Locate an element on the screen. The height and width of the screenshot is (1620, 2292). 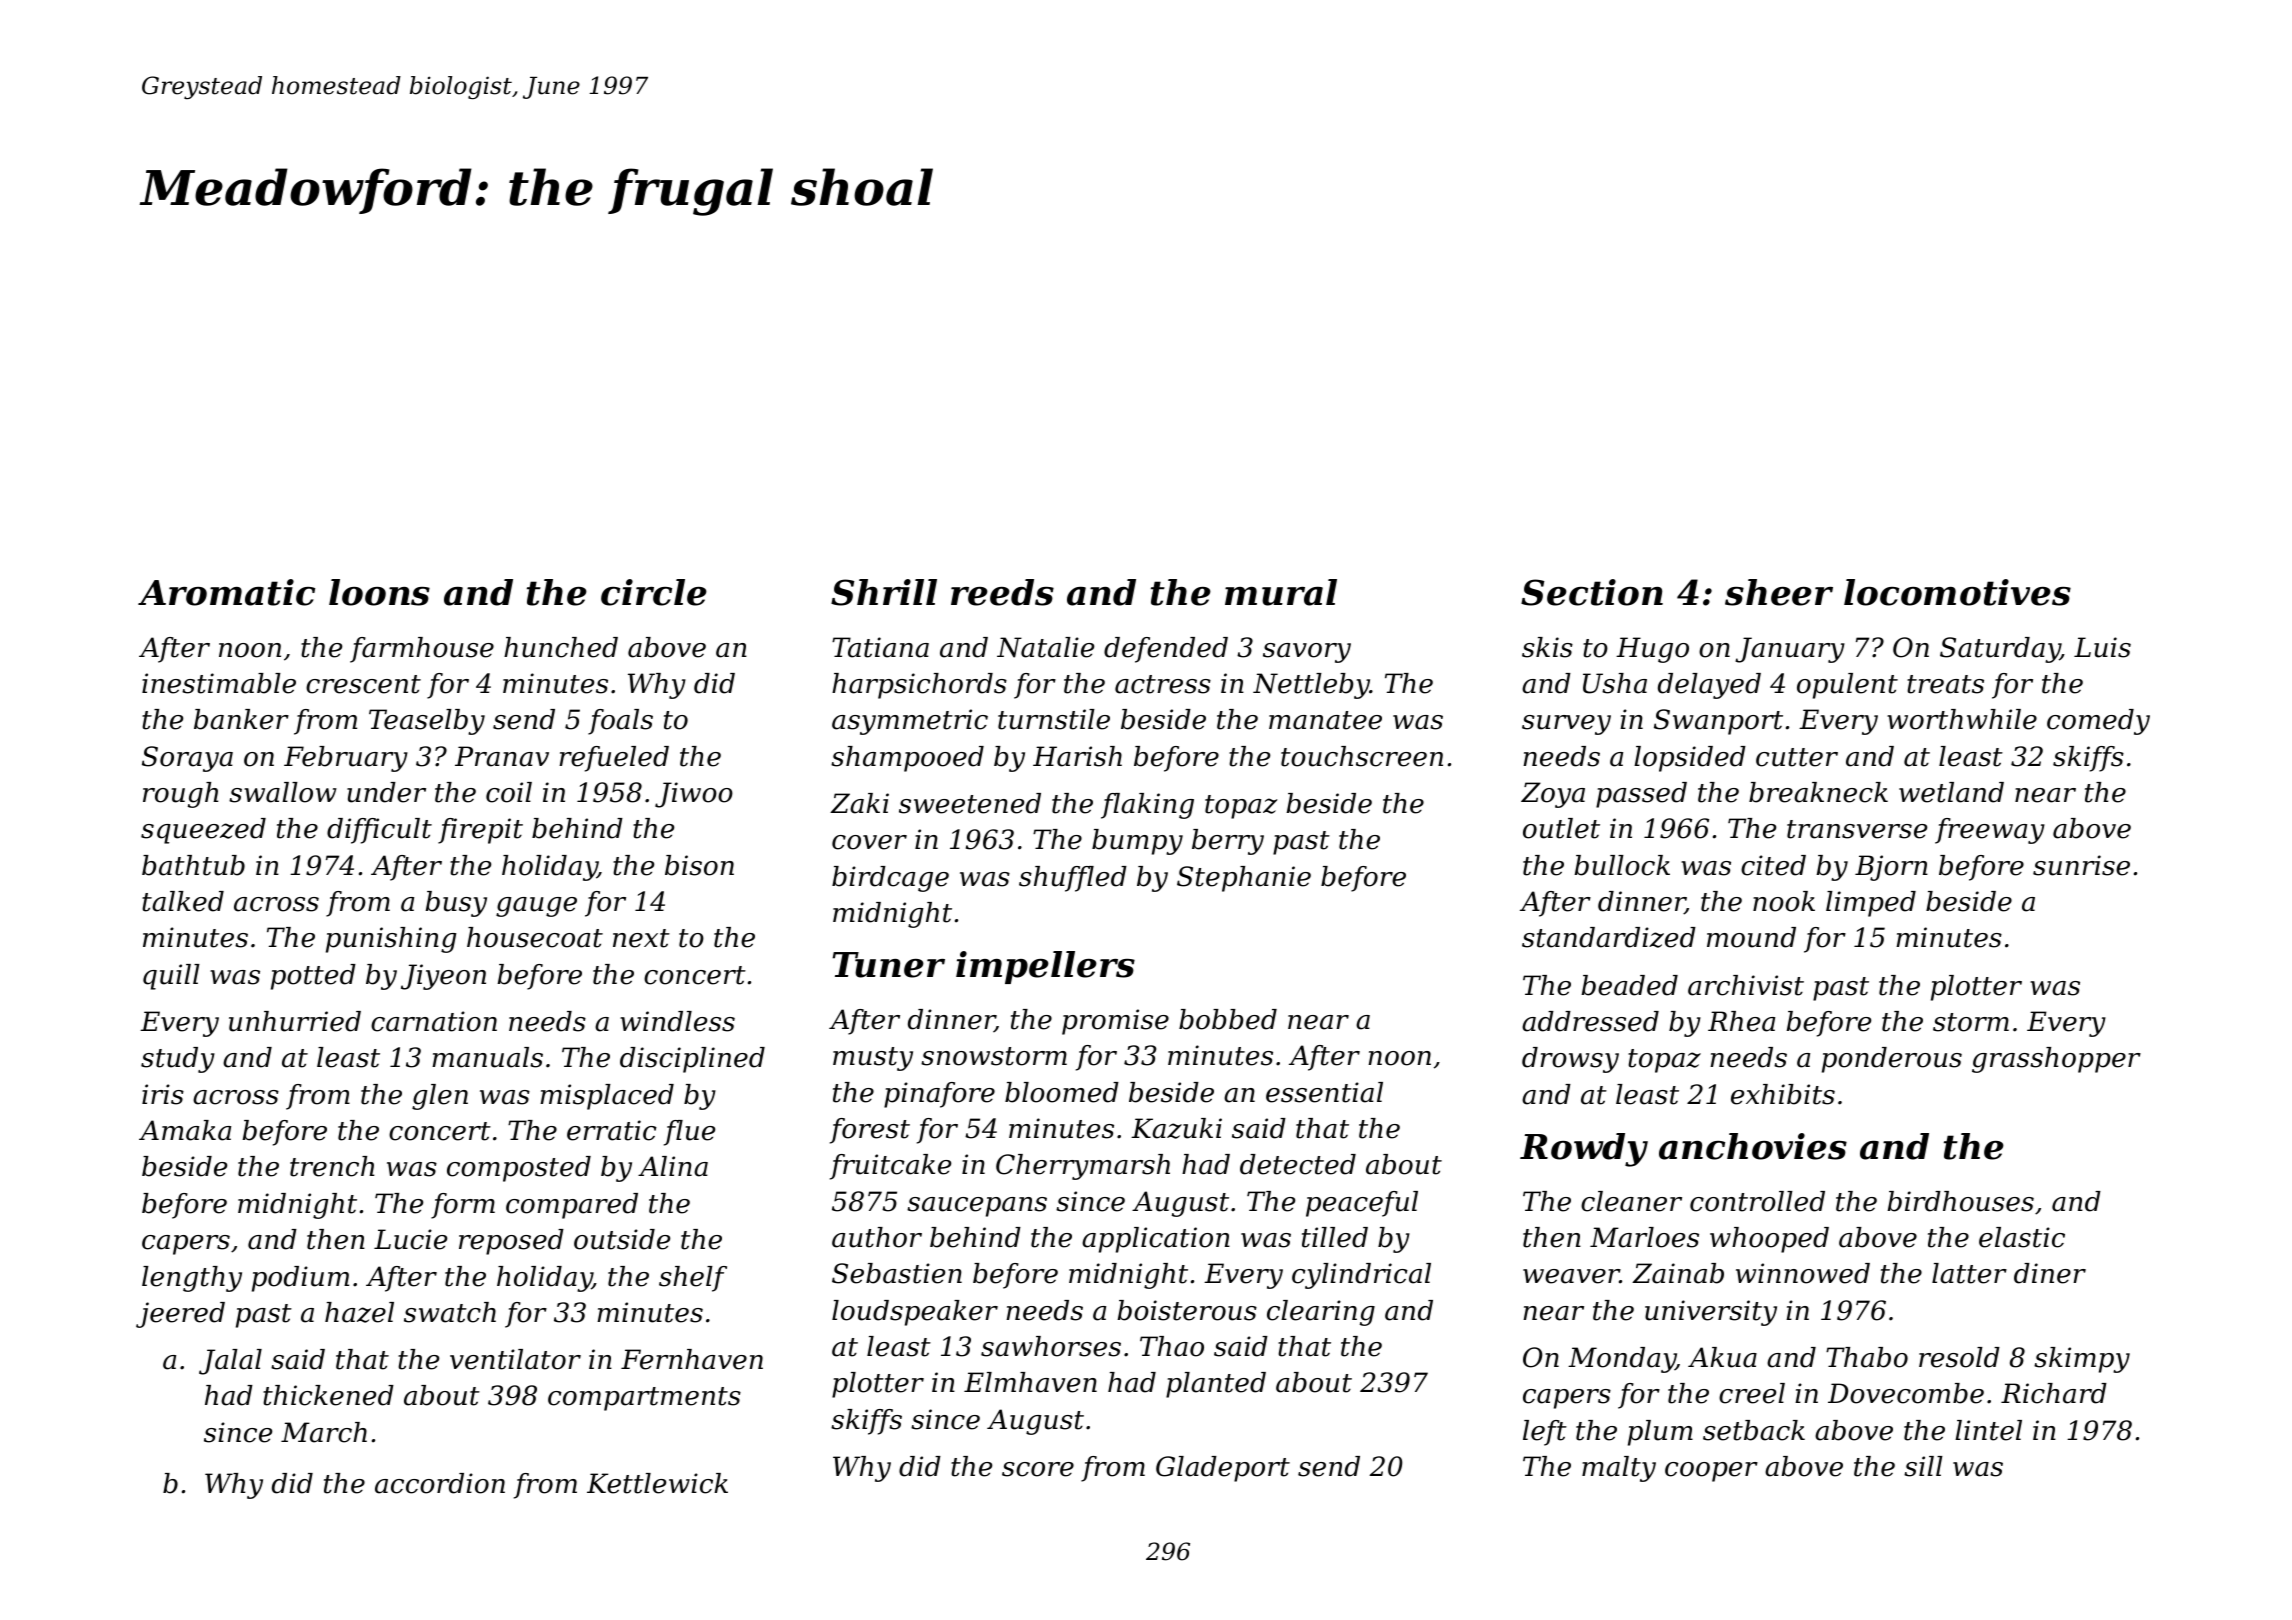
composted is located at coordinates (519, 1169).
